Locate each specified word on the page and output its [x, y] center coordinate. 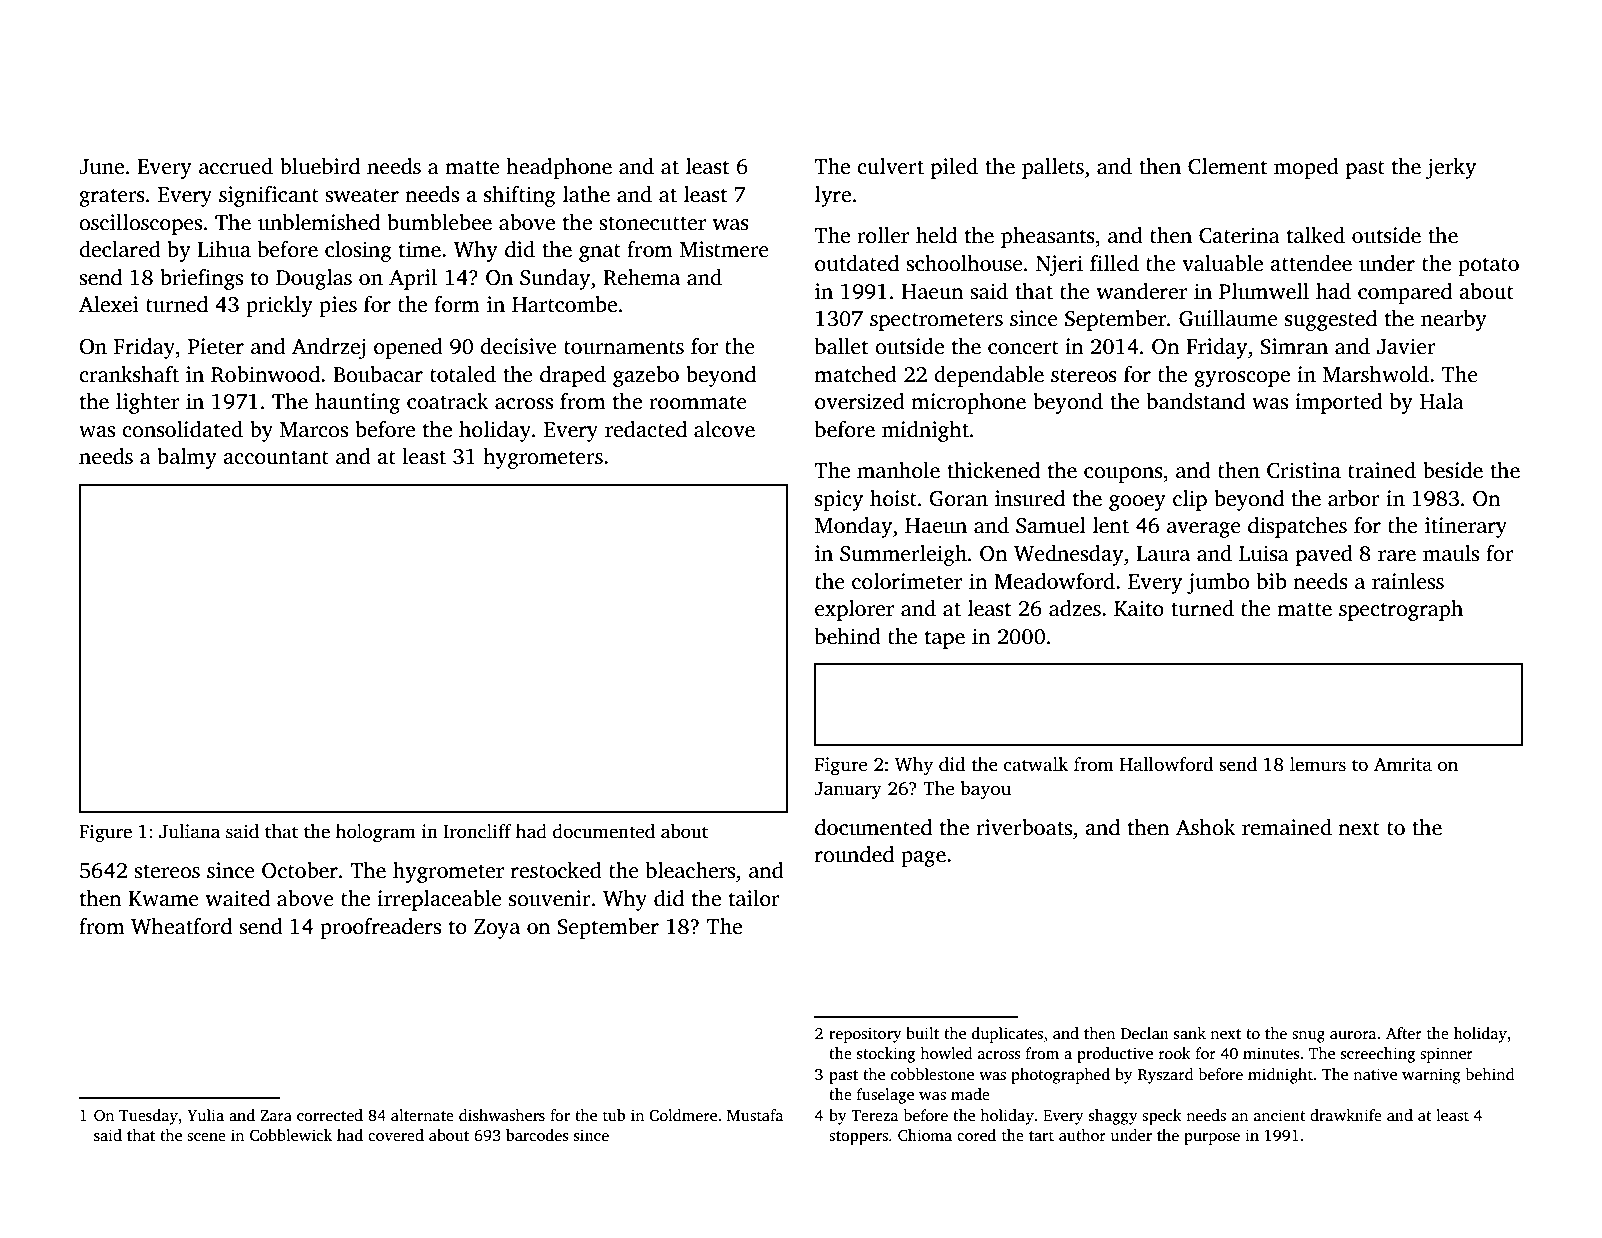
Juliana [189, 831]
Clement [1227, 166]
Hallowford [1166, 764]
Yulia [205, 1115]
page [923, 859]
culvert [890, 166]
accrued [236, 166]
